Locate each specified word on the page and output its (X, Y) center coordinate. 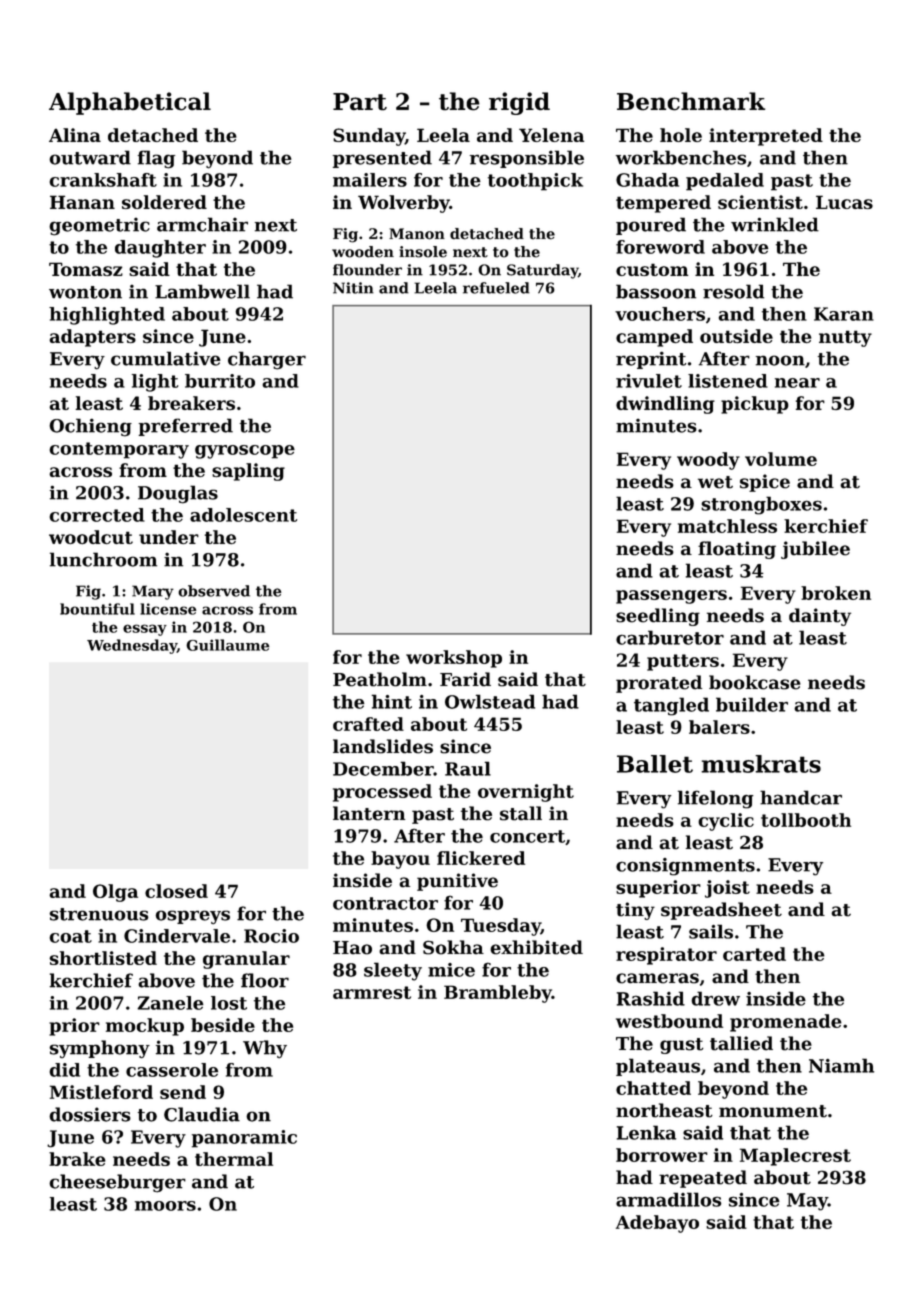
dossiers (90, 1114)
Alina (75, 135)
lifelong (716, 799)
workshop (454, 659)
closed (176, 891)
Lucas (844, 202)
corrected (97, 515)
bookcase (755, 682)
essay (145, 630)
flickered (481, 858)
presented (382, 159)
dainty (820, 617)
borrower (662, 1155)
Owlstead (490, 701)
